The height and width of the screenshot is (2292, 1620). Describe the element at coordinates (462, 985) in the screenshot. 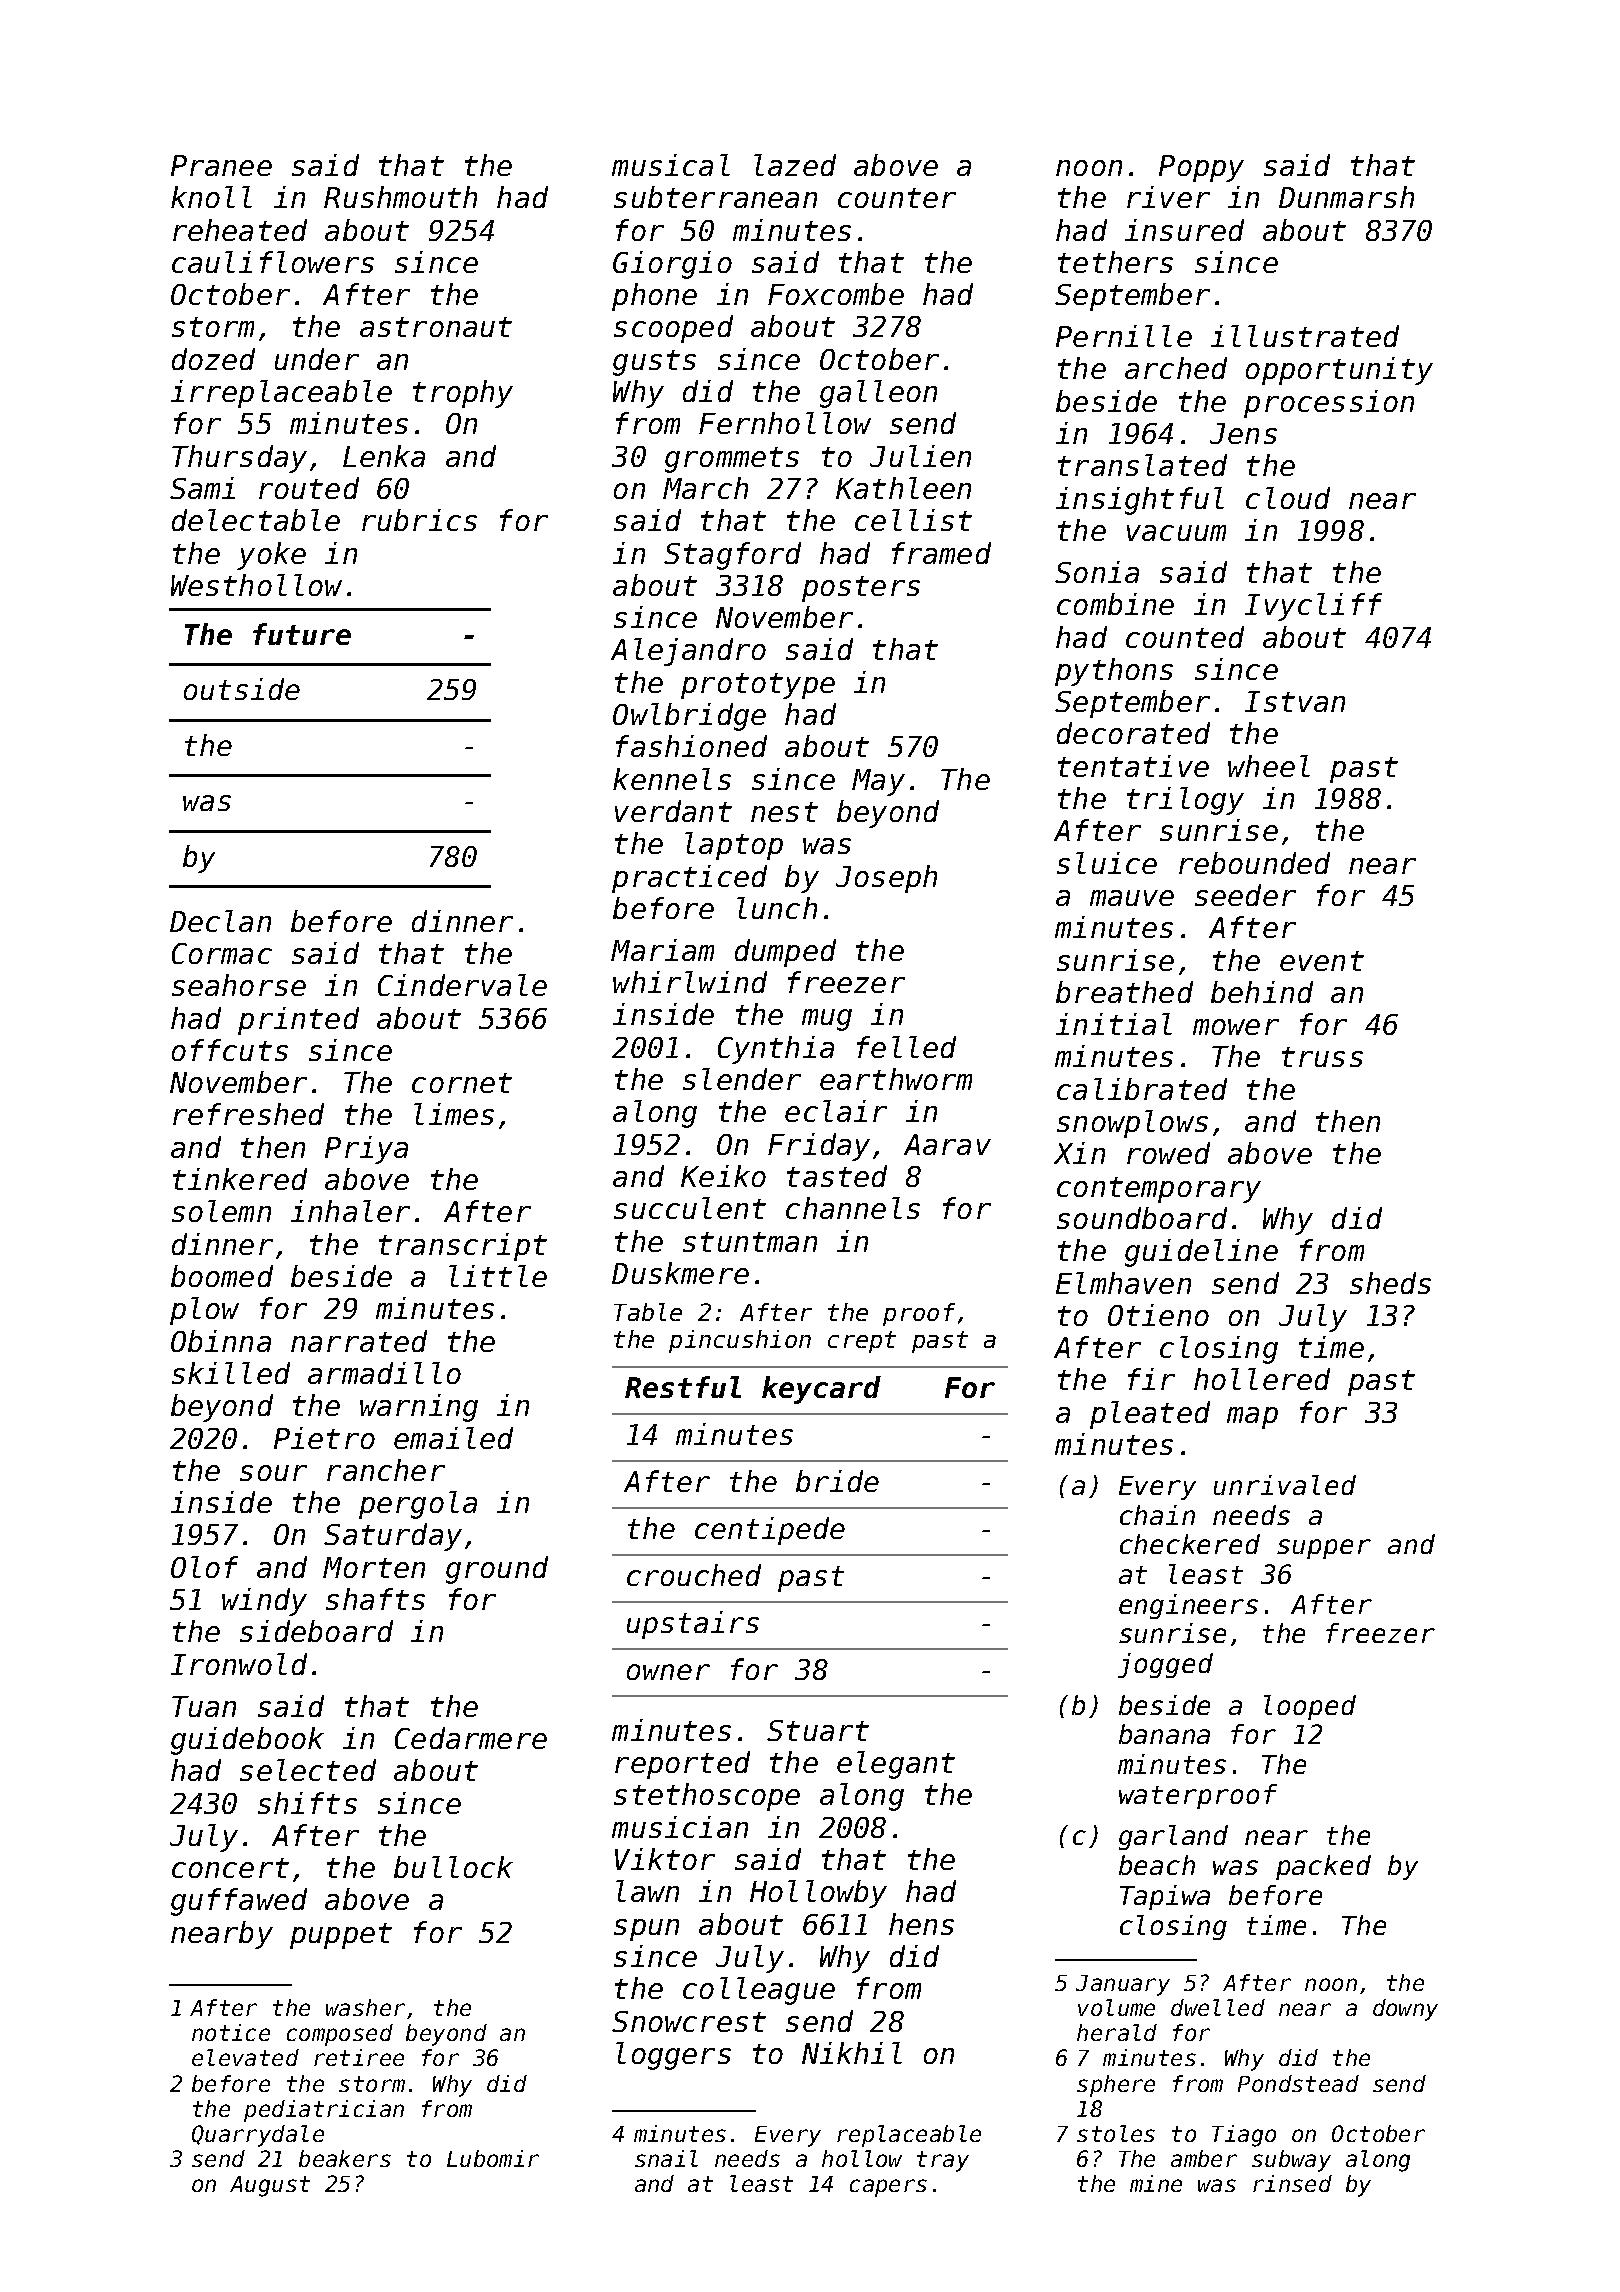

I see `Cindervale` at that location.
